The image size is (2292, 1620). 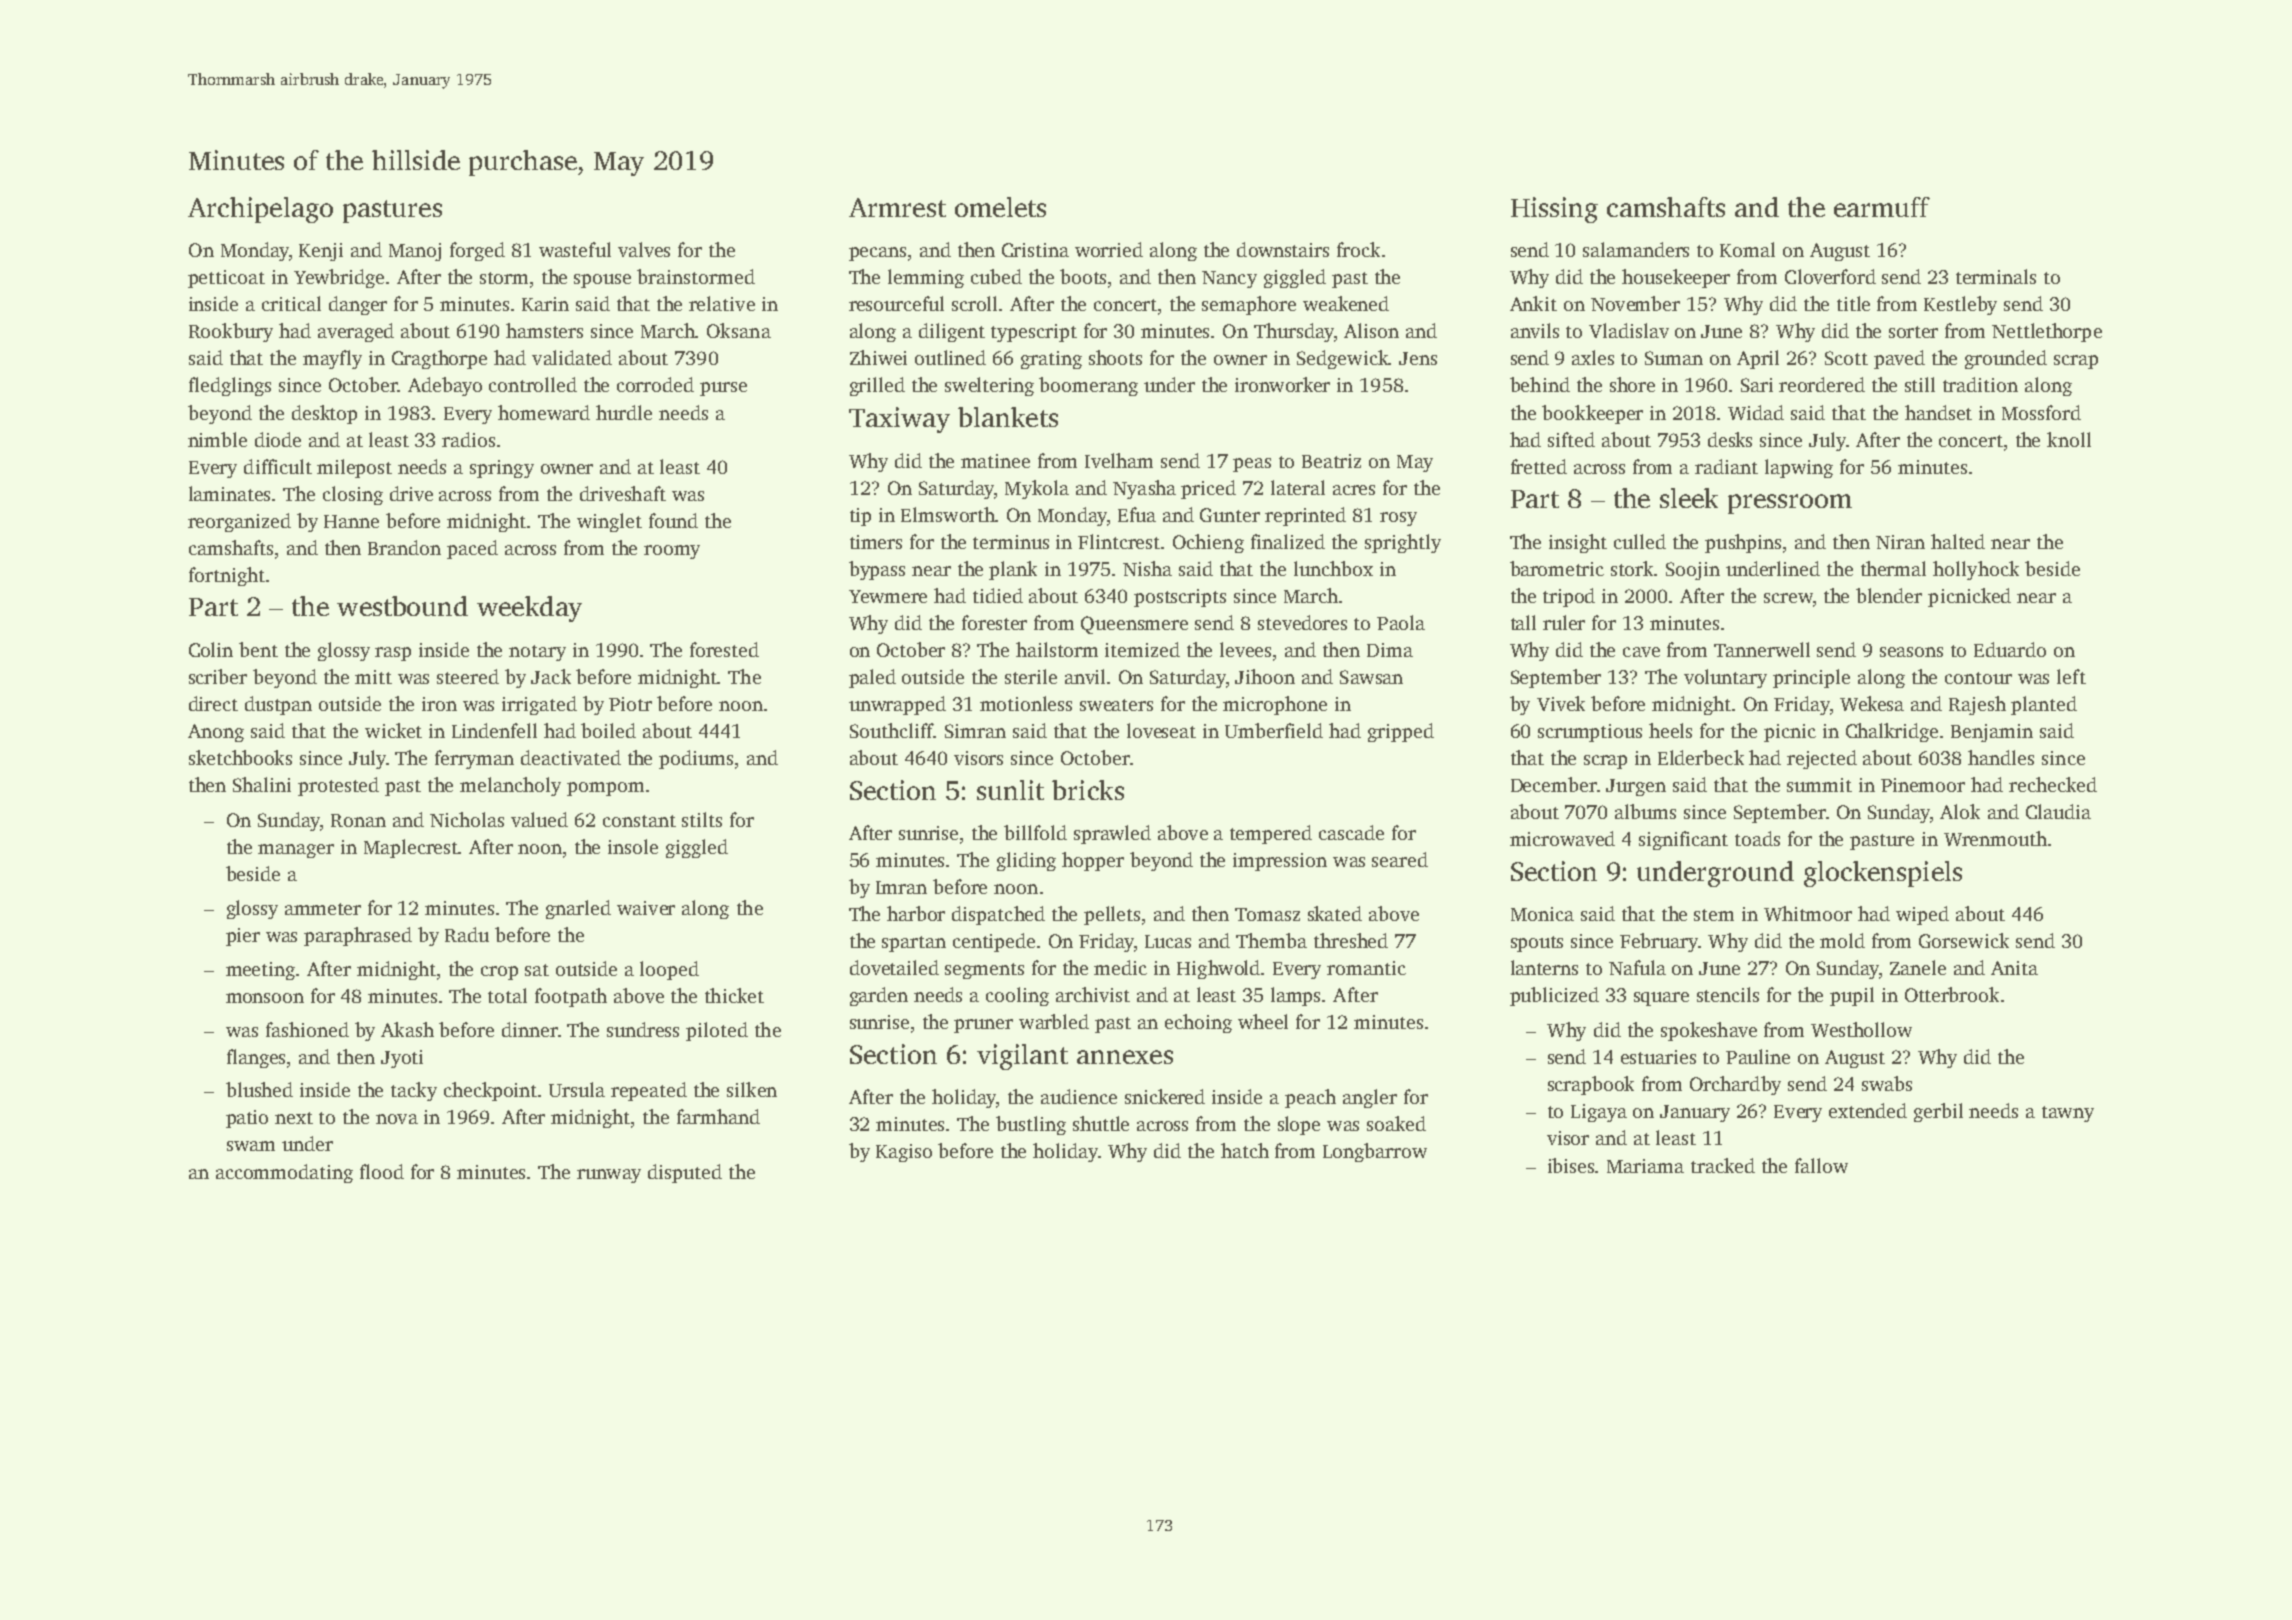 What do you see at coordinates (284, 1173) in the screenshot?
I see `accommodating` at bounding box center [284, 1173].
